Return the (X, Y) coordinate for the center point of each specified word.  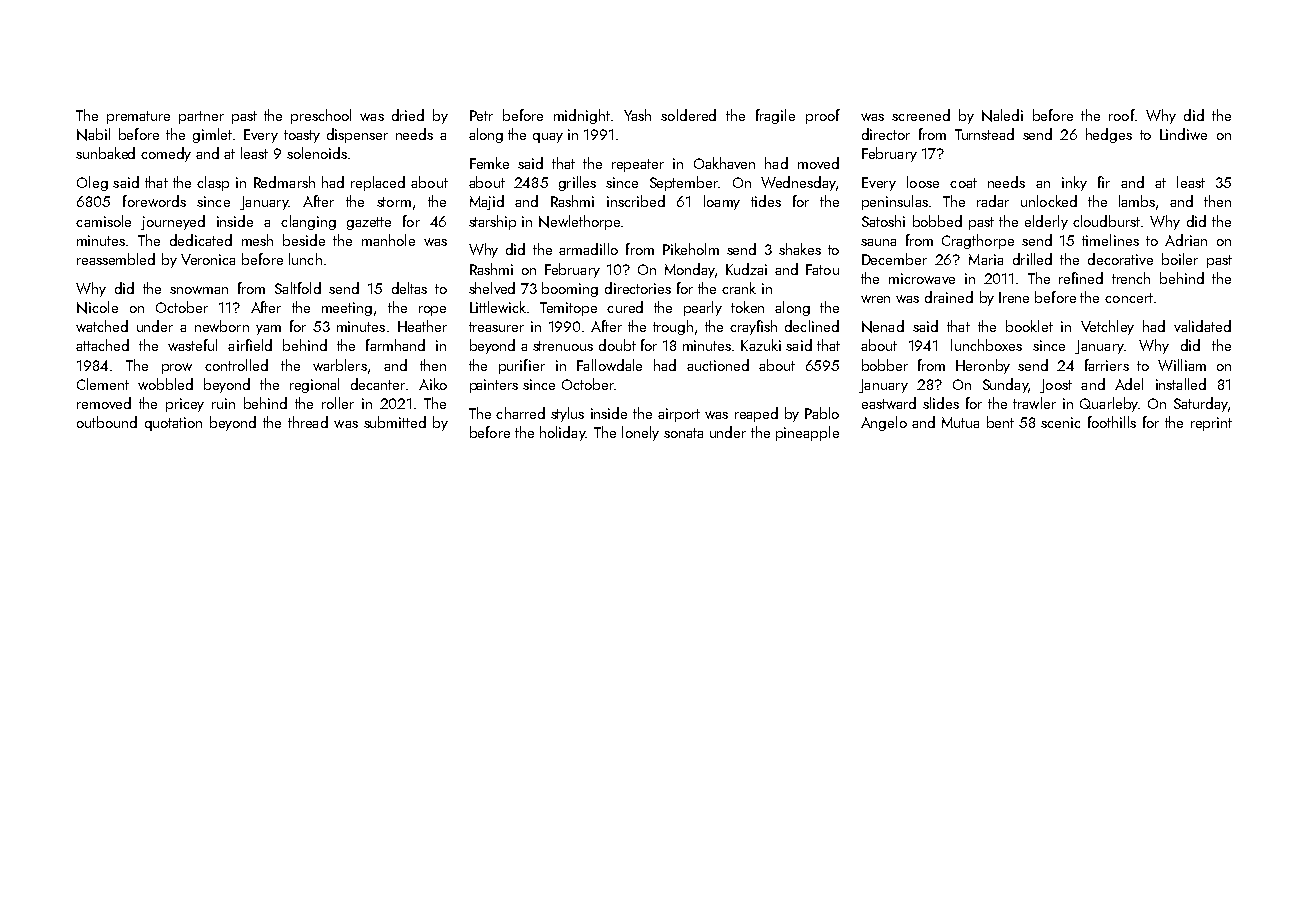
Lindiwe (1183, 134)
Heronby (983, 366)
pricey (185, 405)
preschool (321, 116)
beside (304, 240)
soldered (688, 115)
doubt (617, 345)
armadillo (588, 249)
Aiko (433, 384)
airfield (250, 345)
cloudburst (1106, 221)
